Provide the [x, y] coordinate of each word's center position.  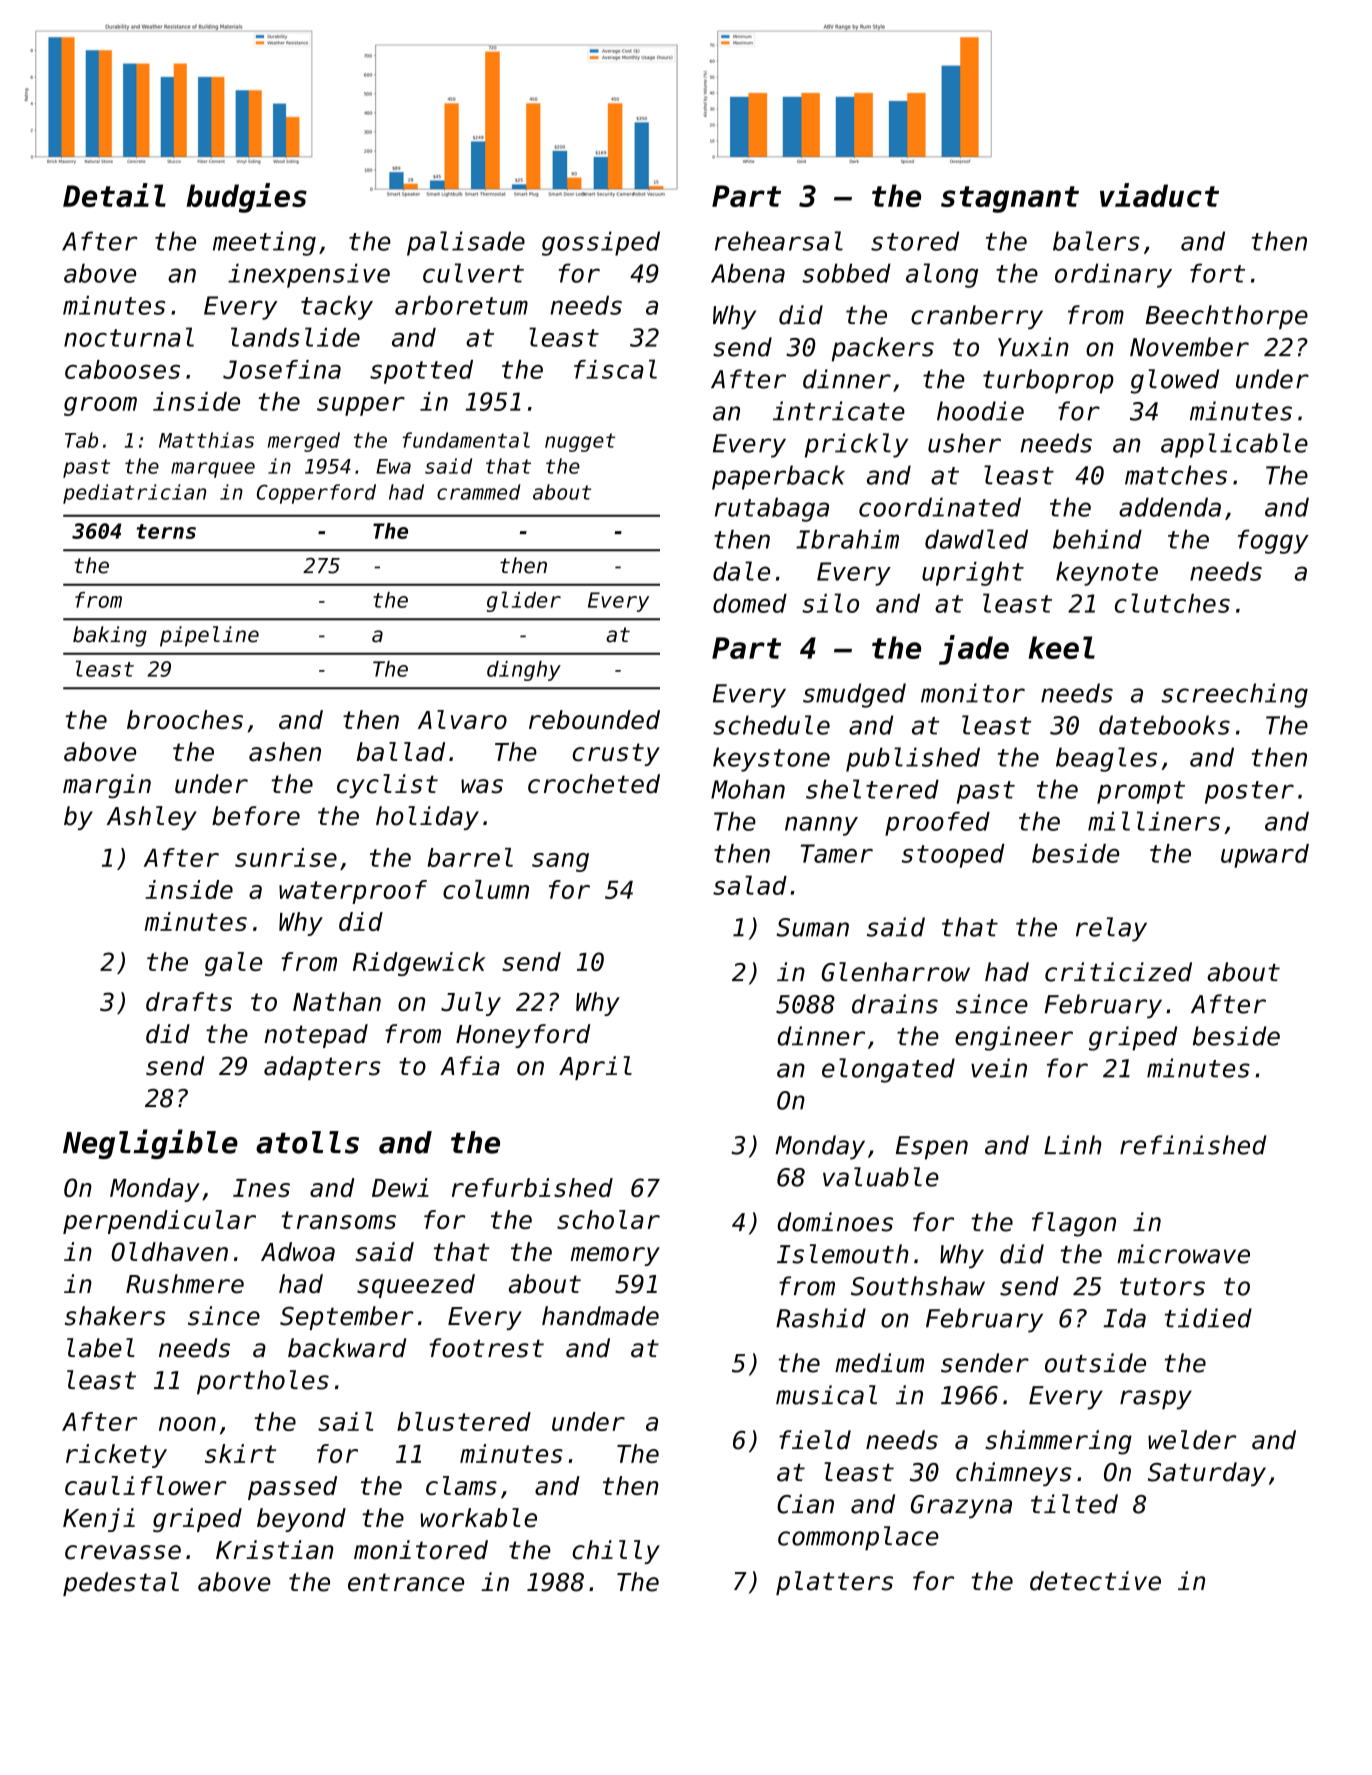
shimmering [1058, 1442]
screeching [1234, 695]
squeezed [416, 1286]
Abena [748, 273]
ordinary [1113, 275]
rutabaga [772, 509]
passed [292, 1488]
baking [110, 636]
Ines [261, 1188]
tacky [337, 308]
